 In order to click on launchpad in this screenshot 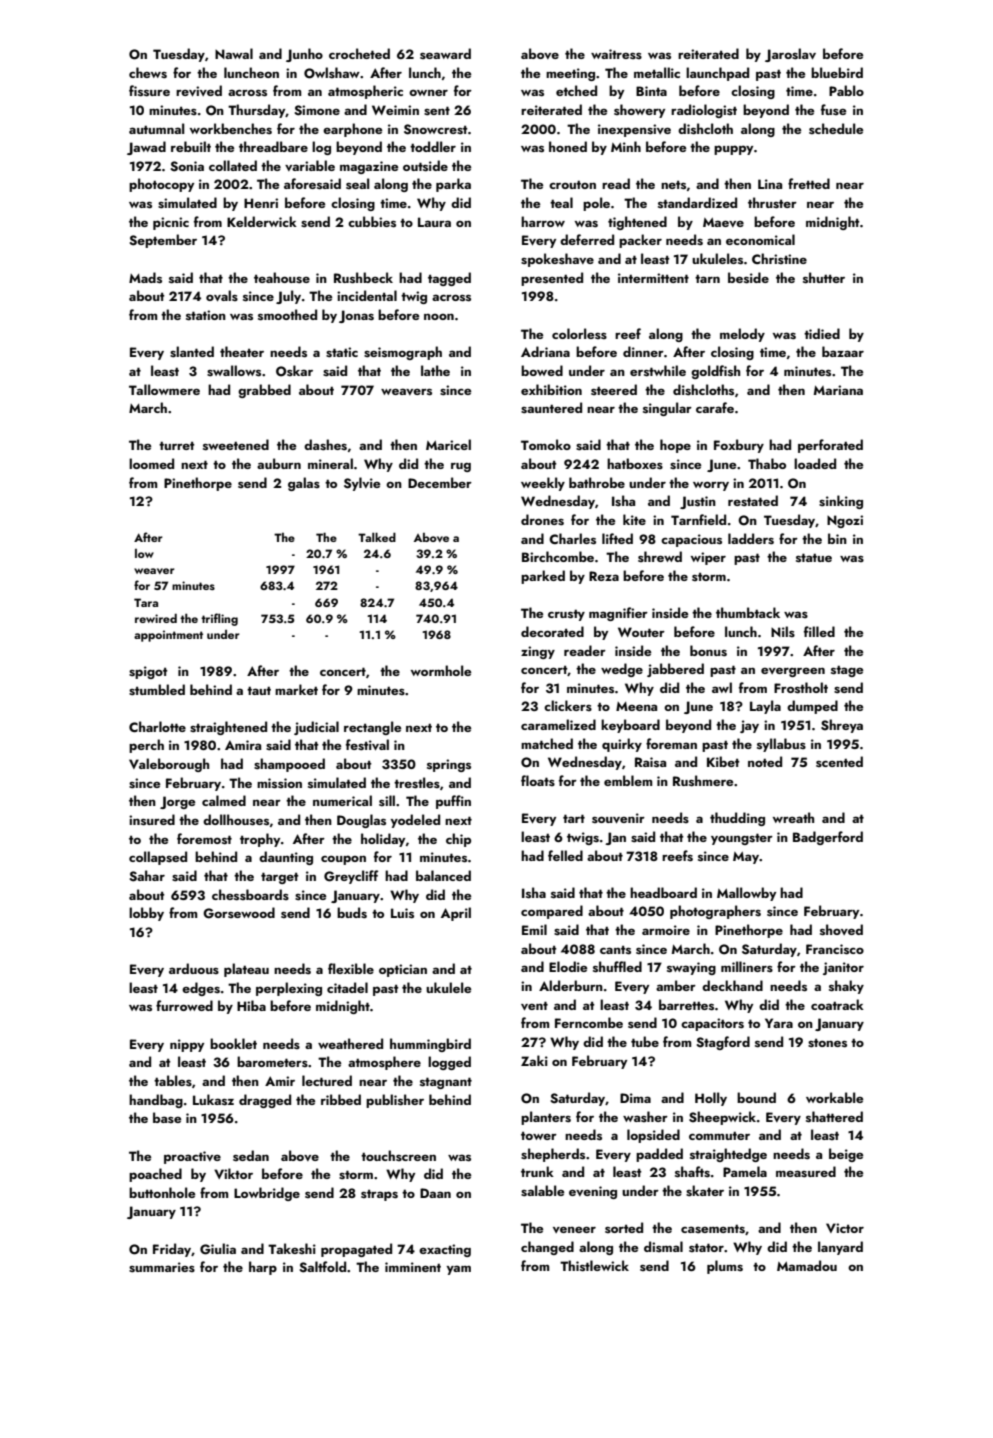, I will do `click(717, 74)`.
